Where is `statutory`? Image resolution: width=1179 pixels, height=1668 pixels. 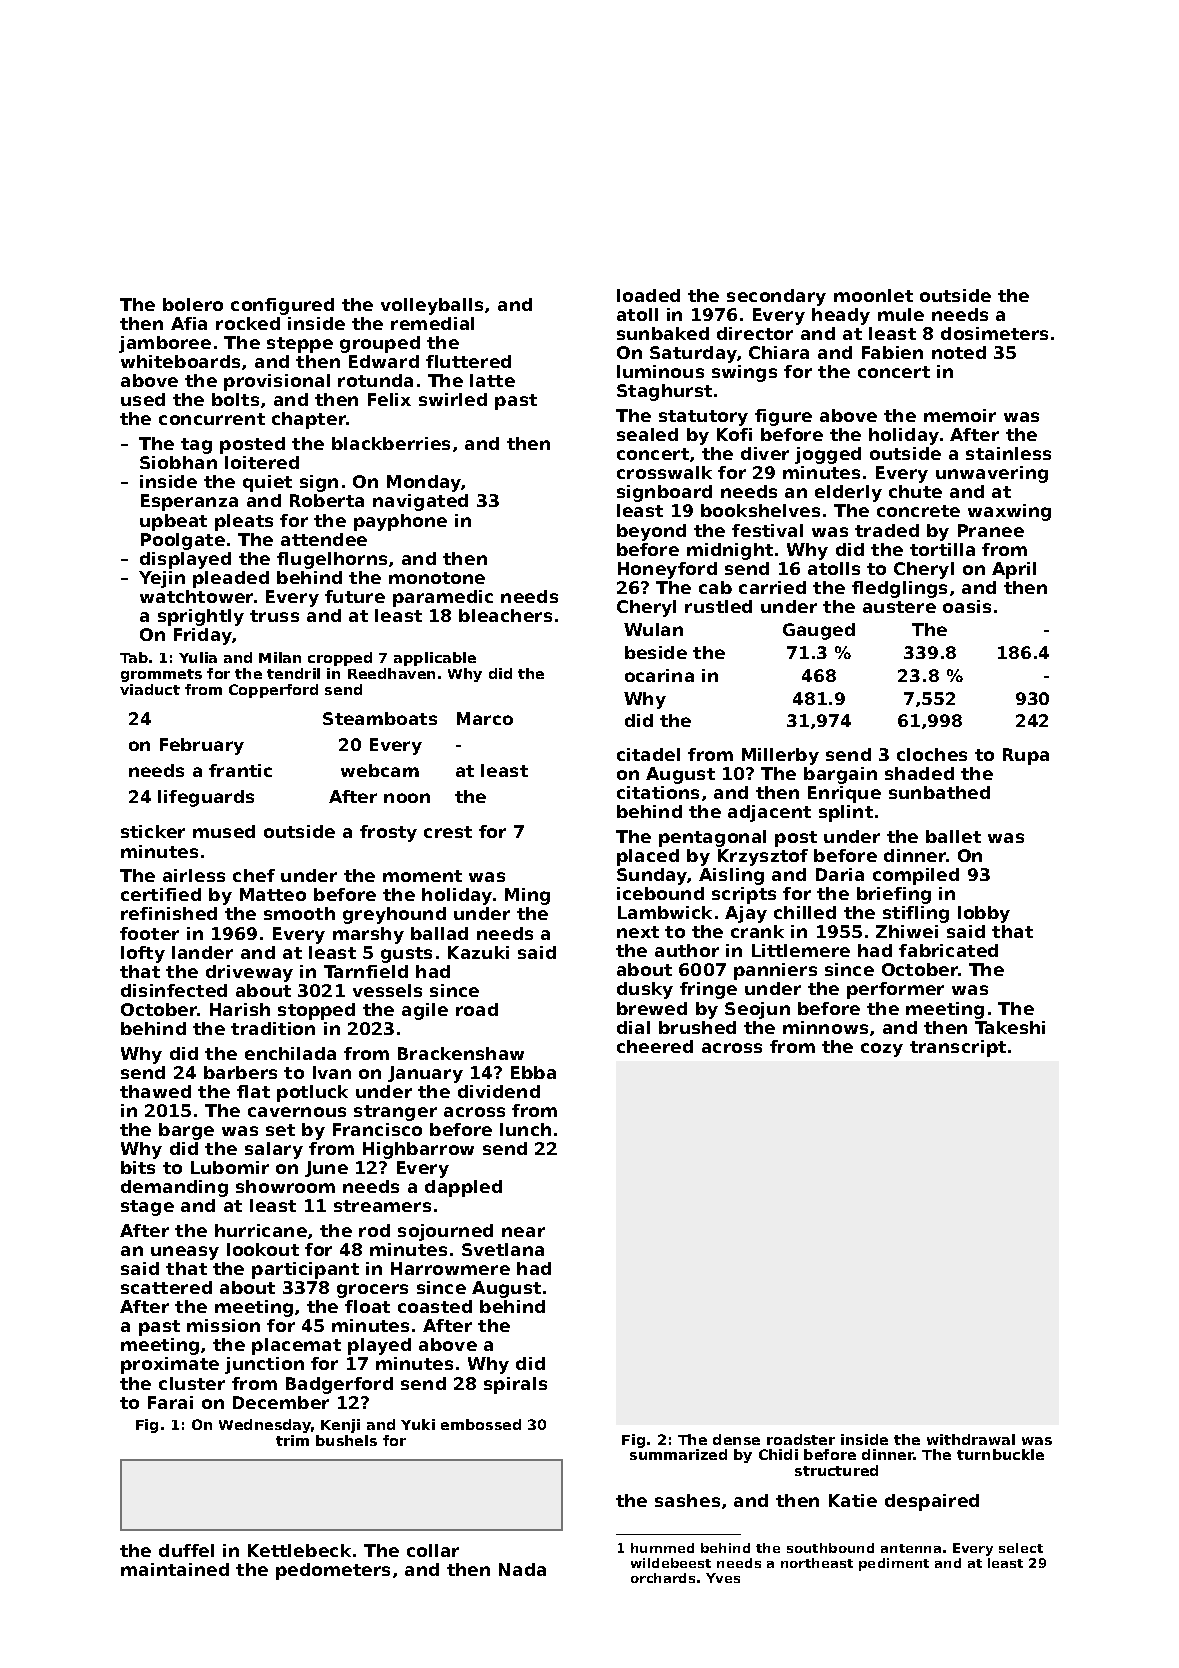 statutory is located at coordinates (703, 418).
